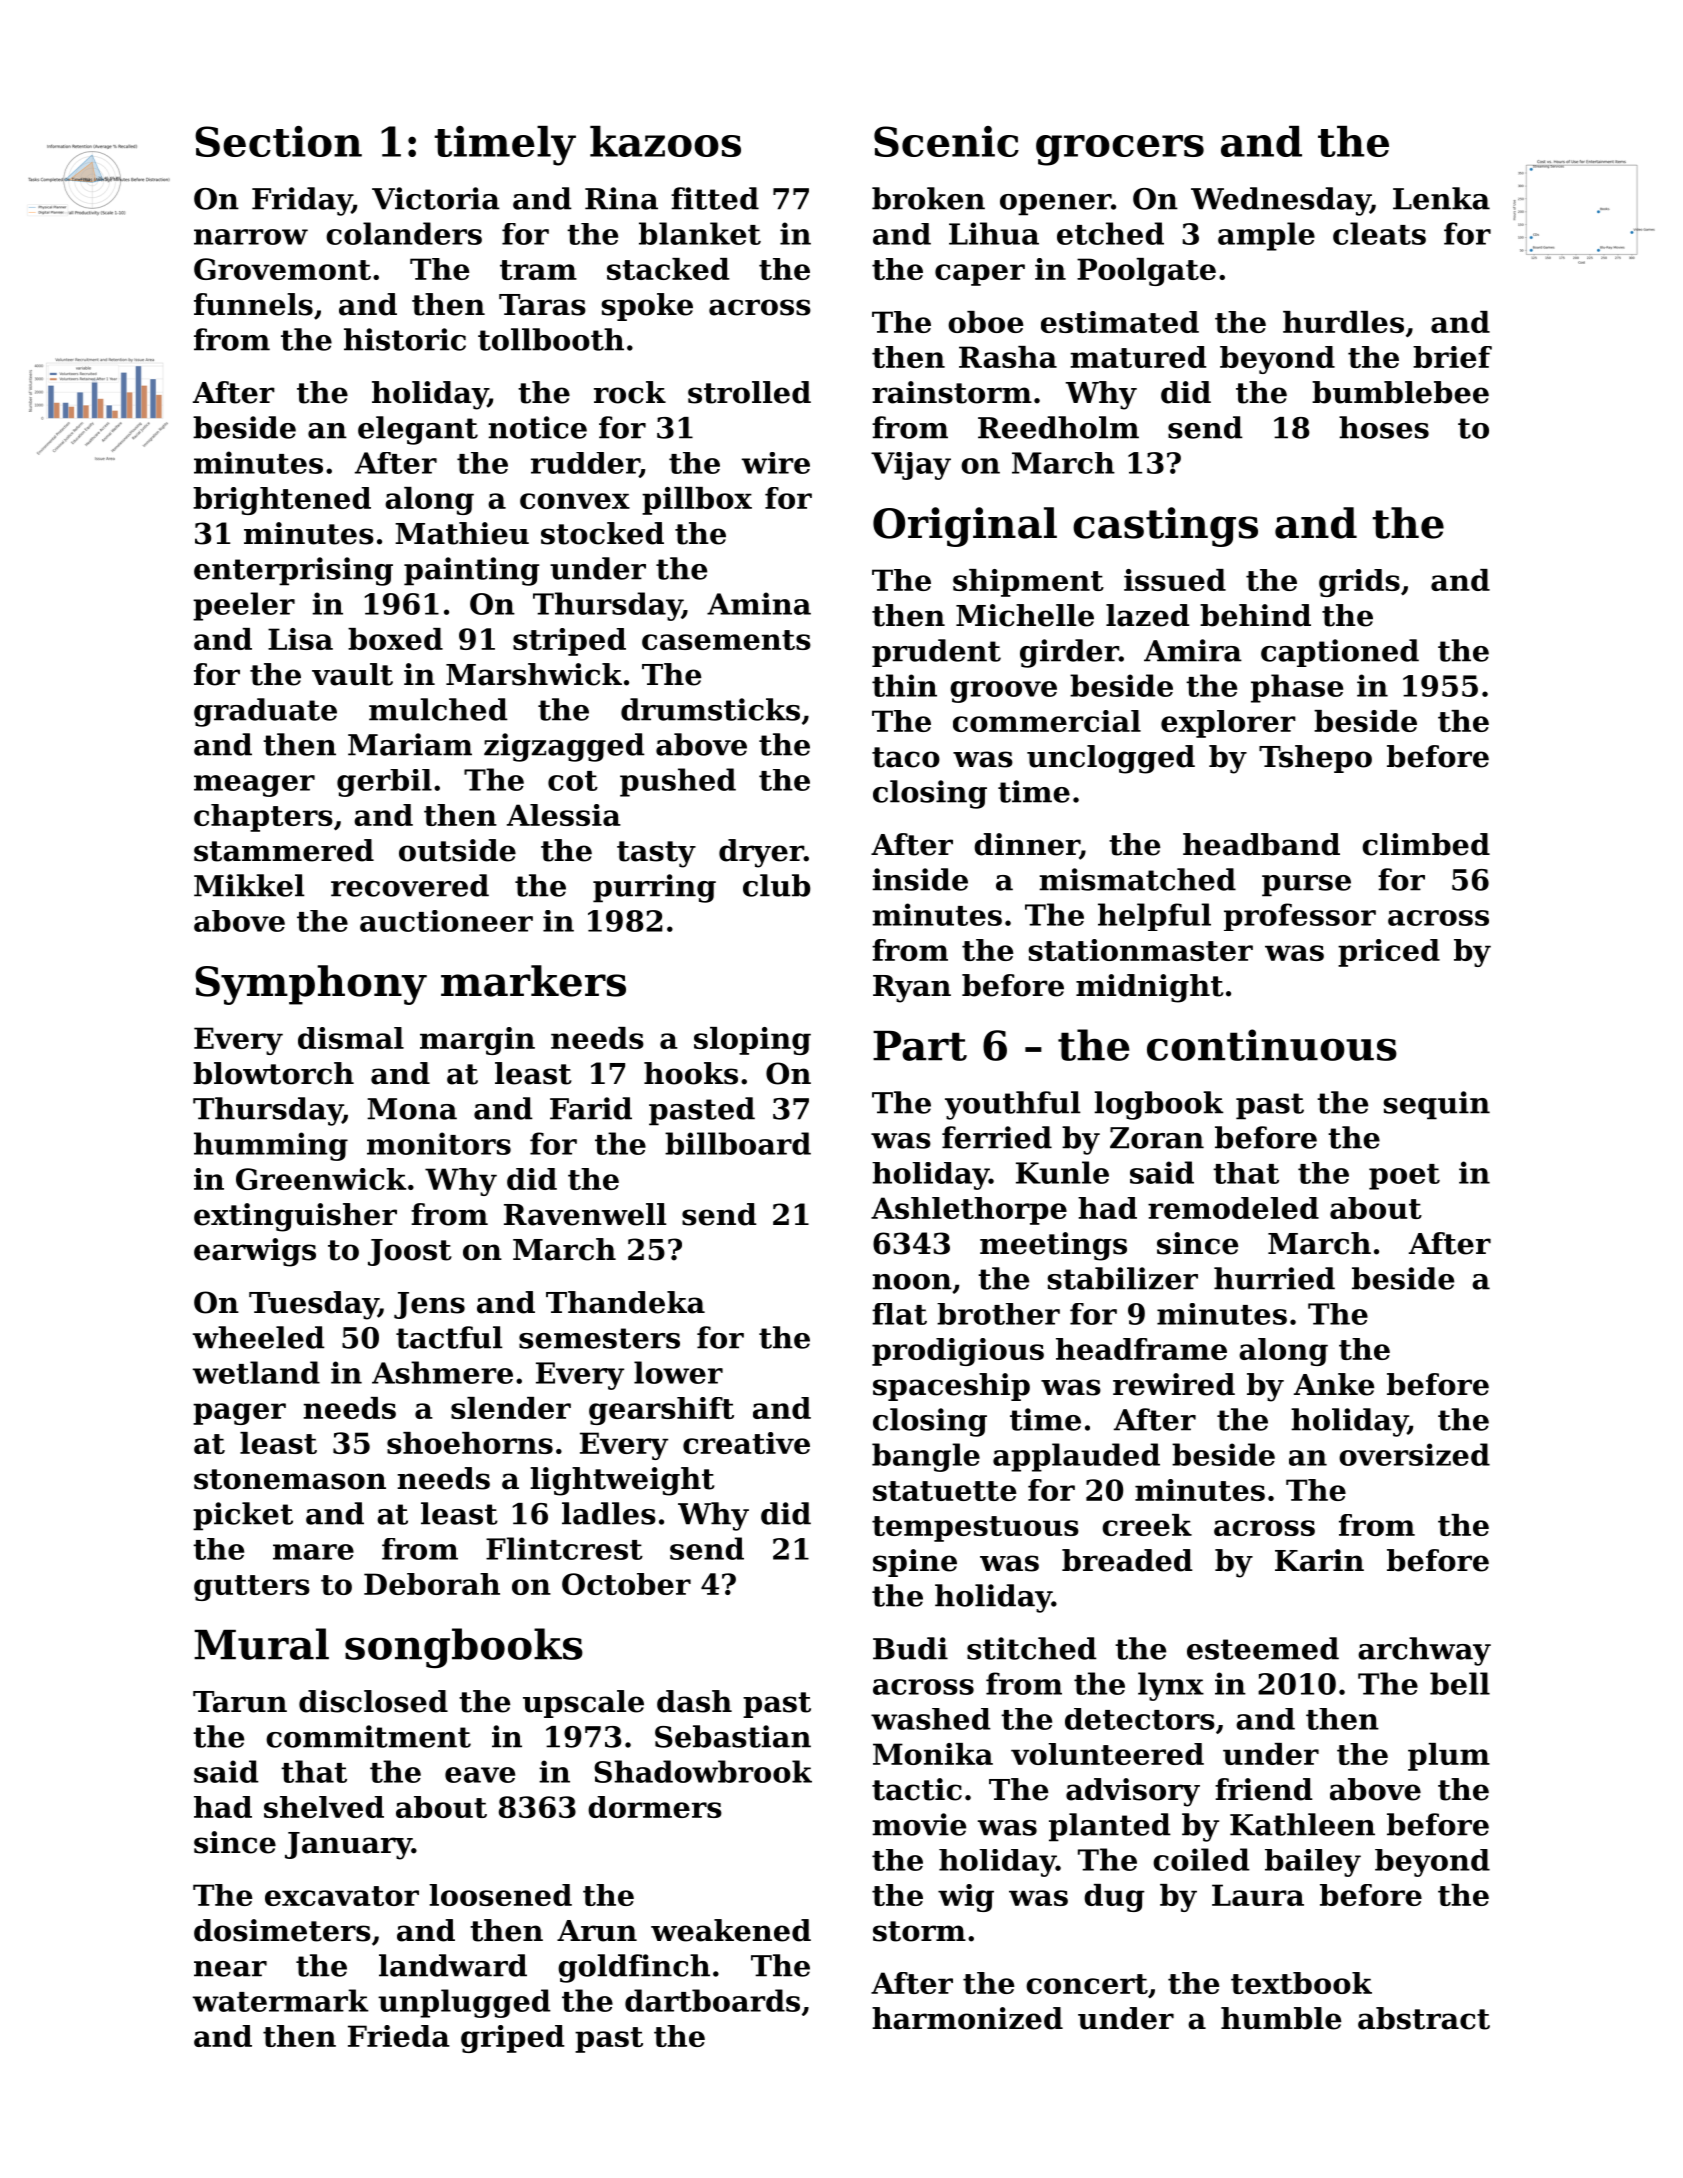 The height and width of the screenshot is (2178, 1683). What do you see at coordinates (1274, 1278) in the screenshot?
I see `hurried` at bounding box center [1274, 1278].
